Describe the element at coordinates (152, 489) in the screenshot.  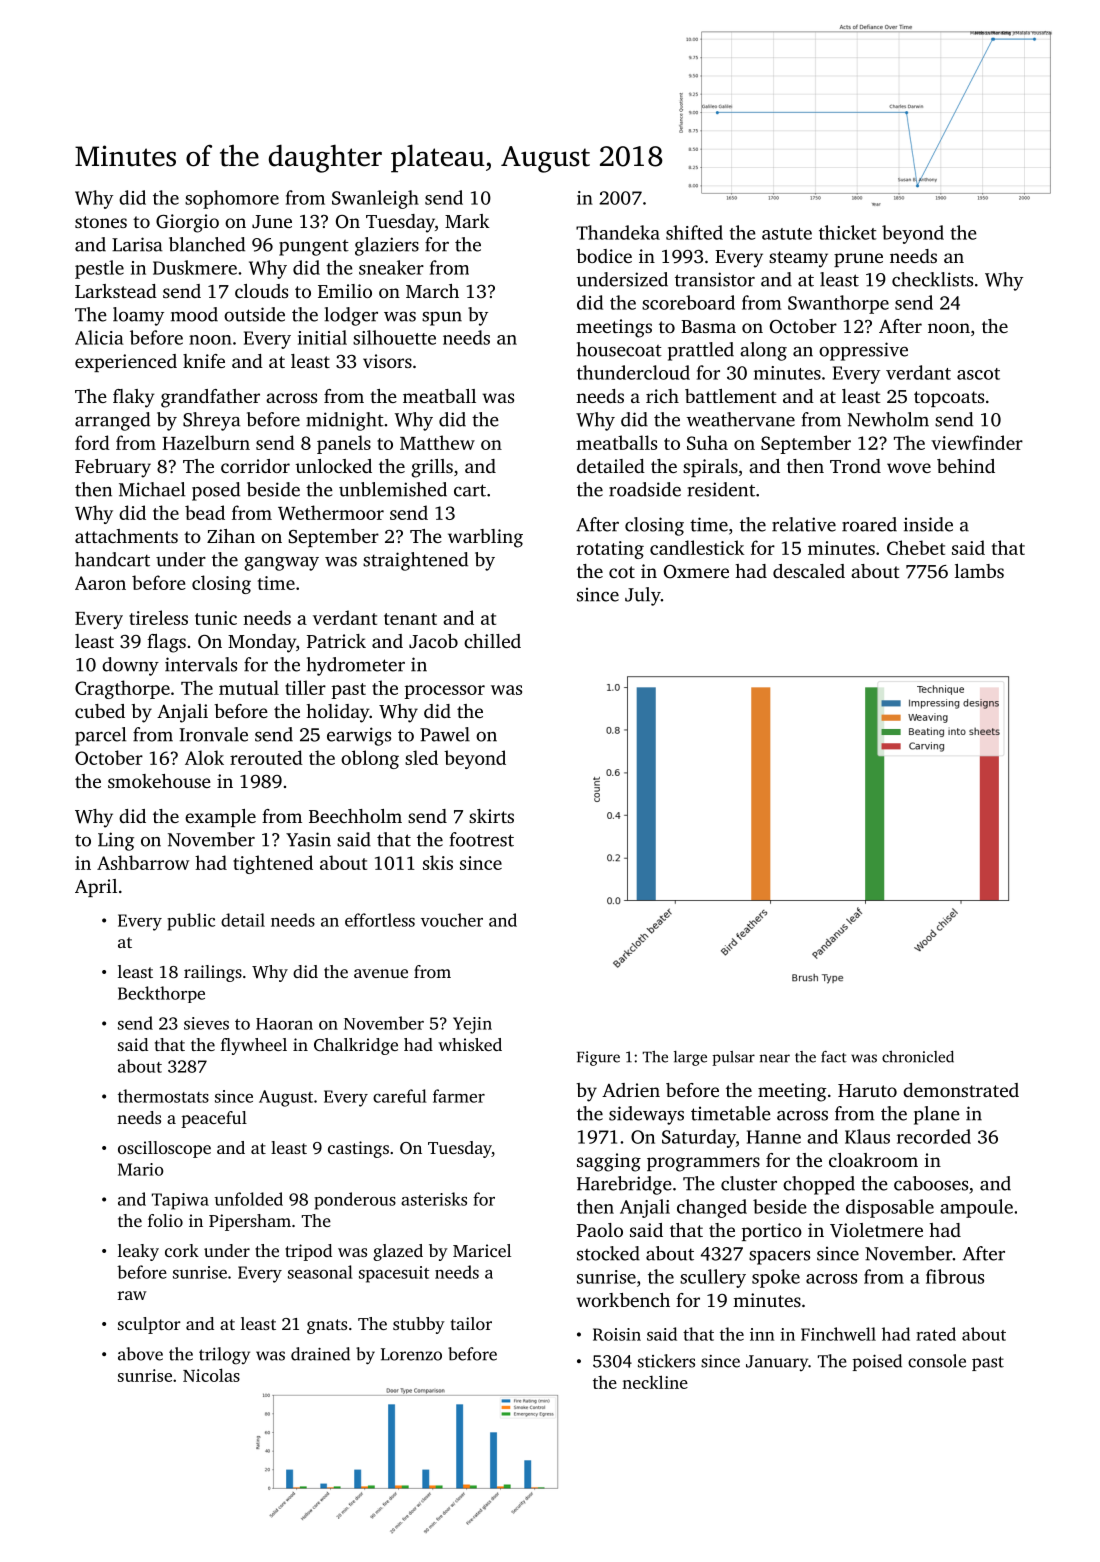
I see `Michael` at that location.
